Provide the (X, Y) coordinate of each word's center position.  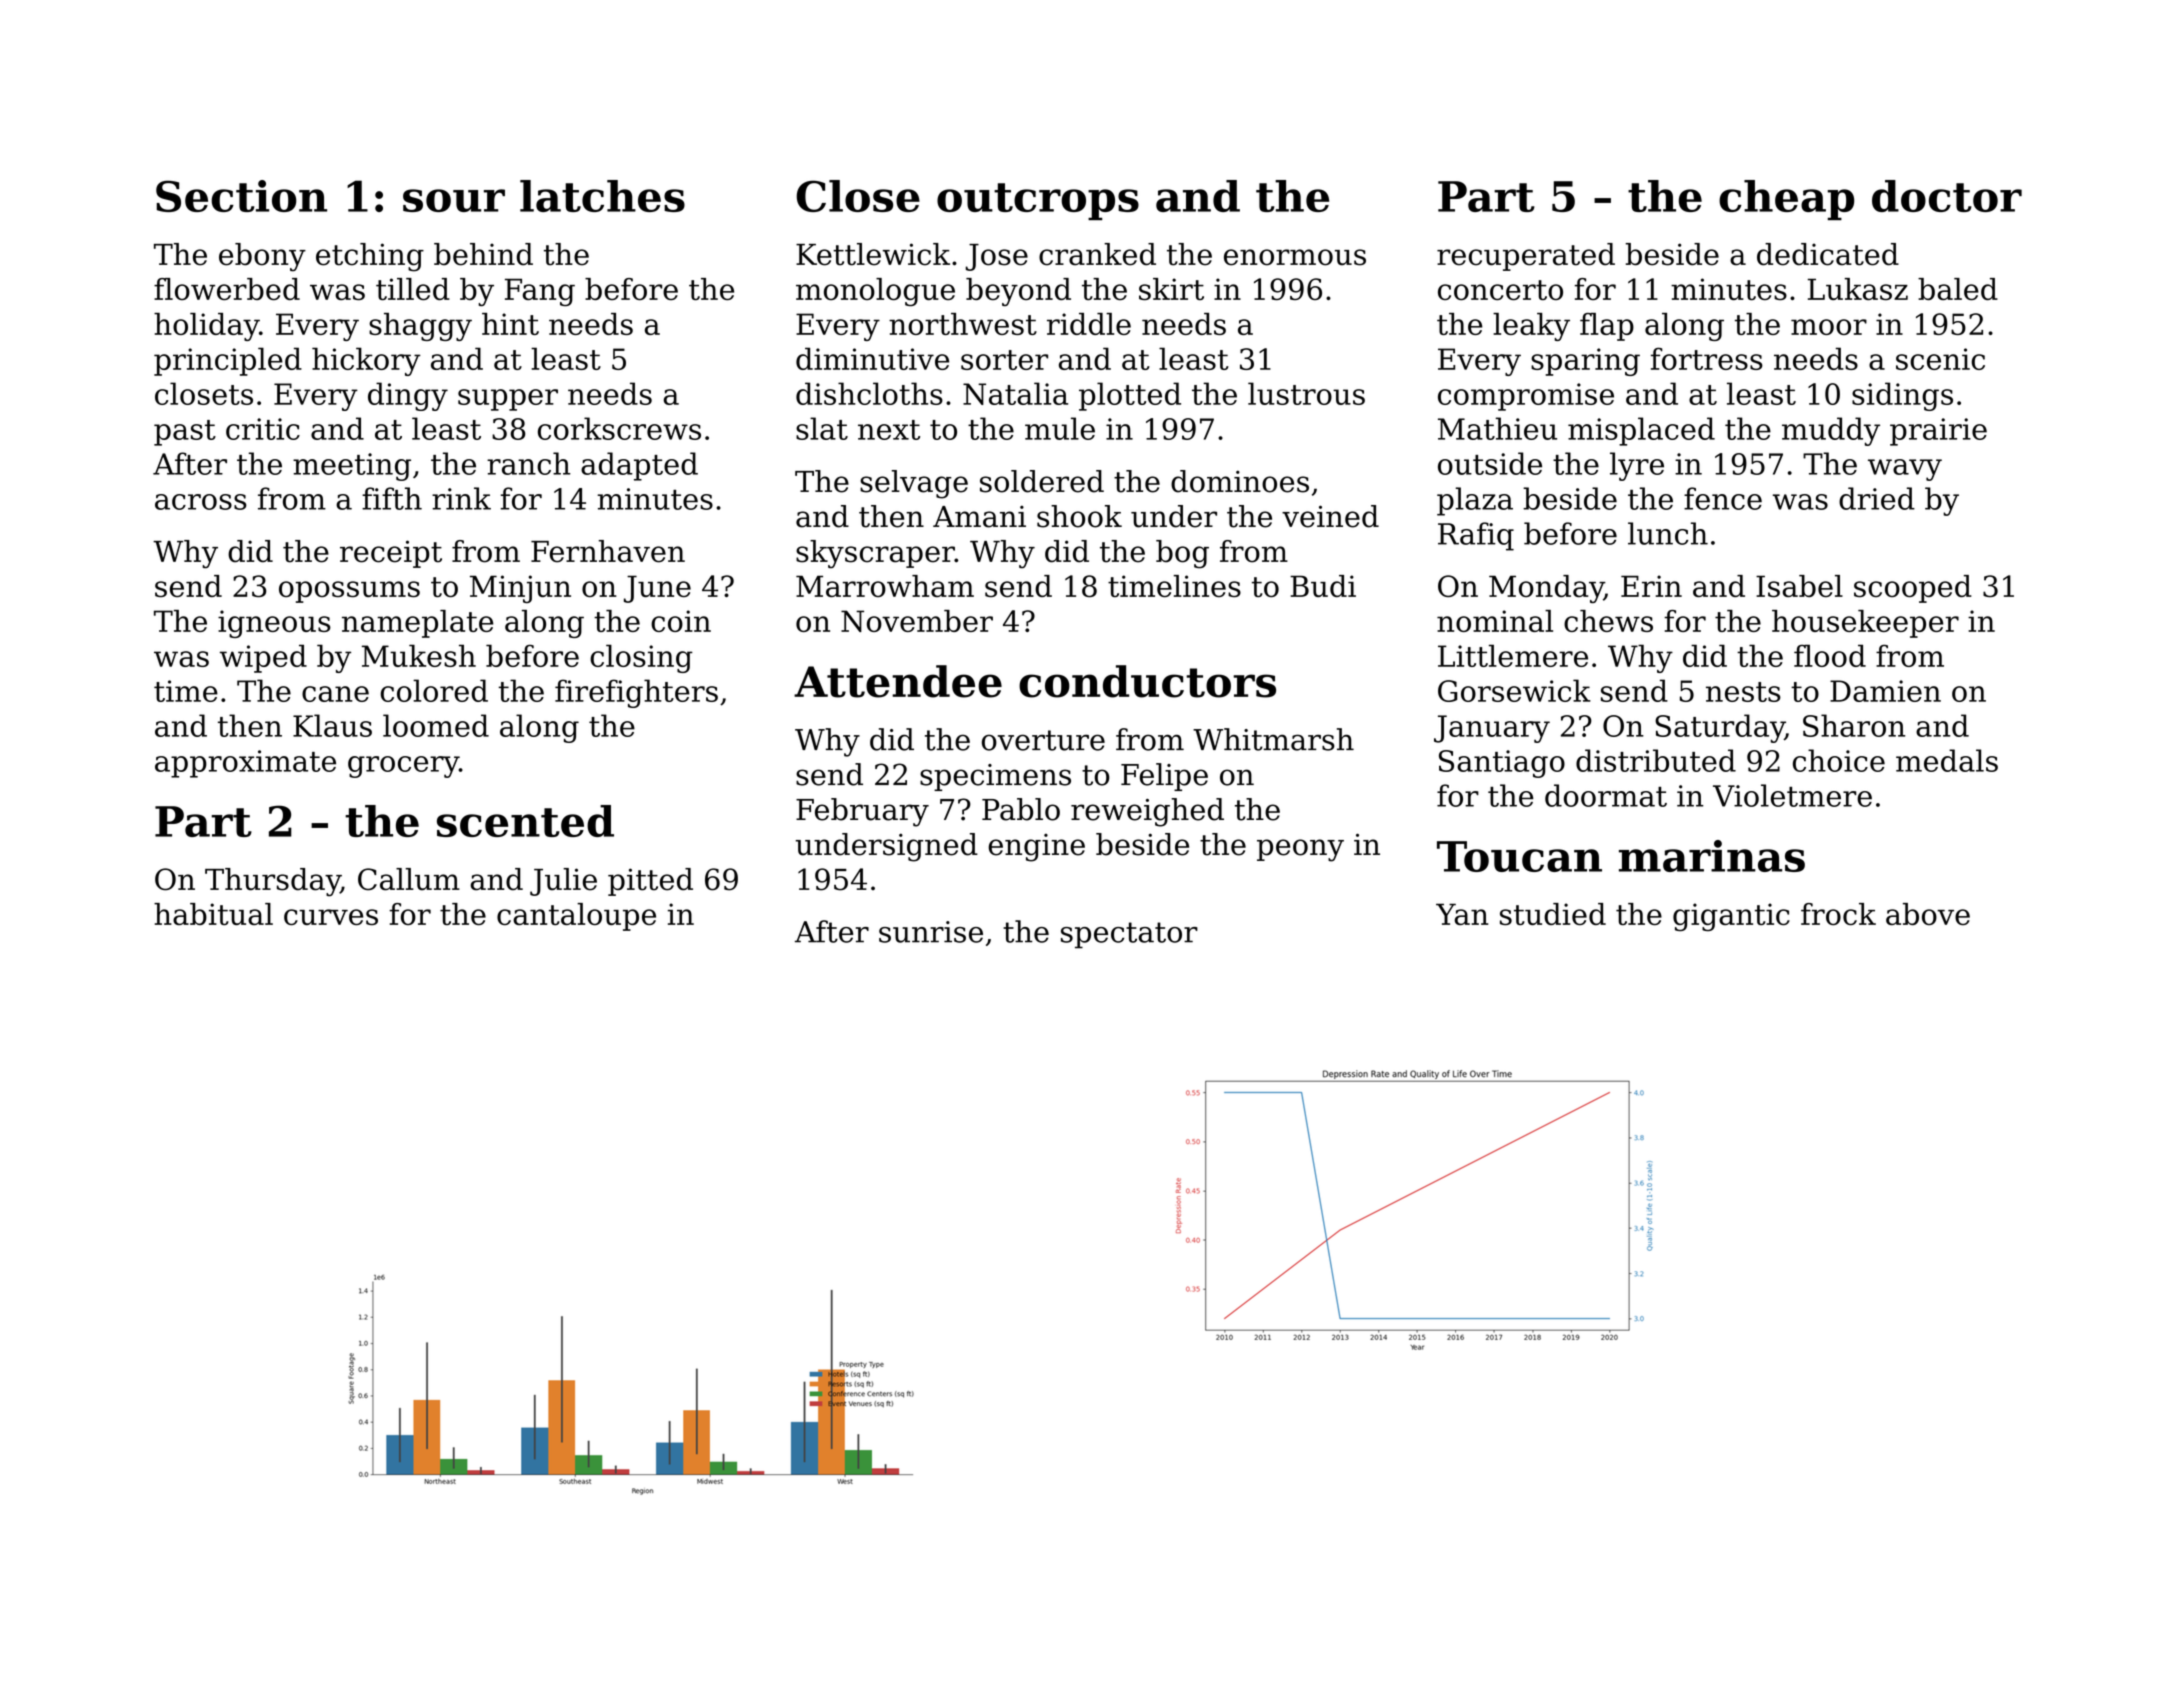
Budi (1323, 586)
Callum (409, 879)
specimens (995, 777)
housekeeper (1865, 624)
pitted (650, 882)
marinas (1712, 856)
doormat (1606, 795)
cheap (1786, 200)
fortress (1707, 358)
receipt (391, 554)
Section (241, 196)
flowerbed (227, 289)
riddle (1089, 324)
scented (525, 821)
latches (602, 196)
